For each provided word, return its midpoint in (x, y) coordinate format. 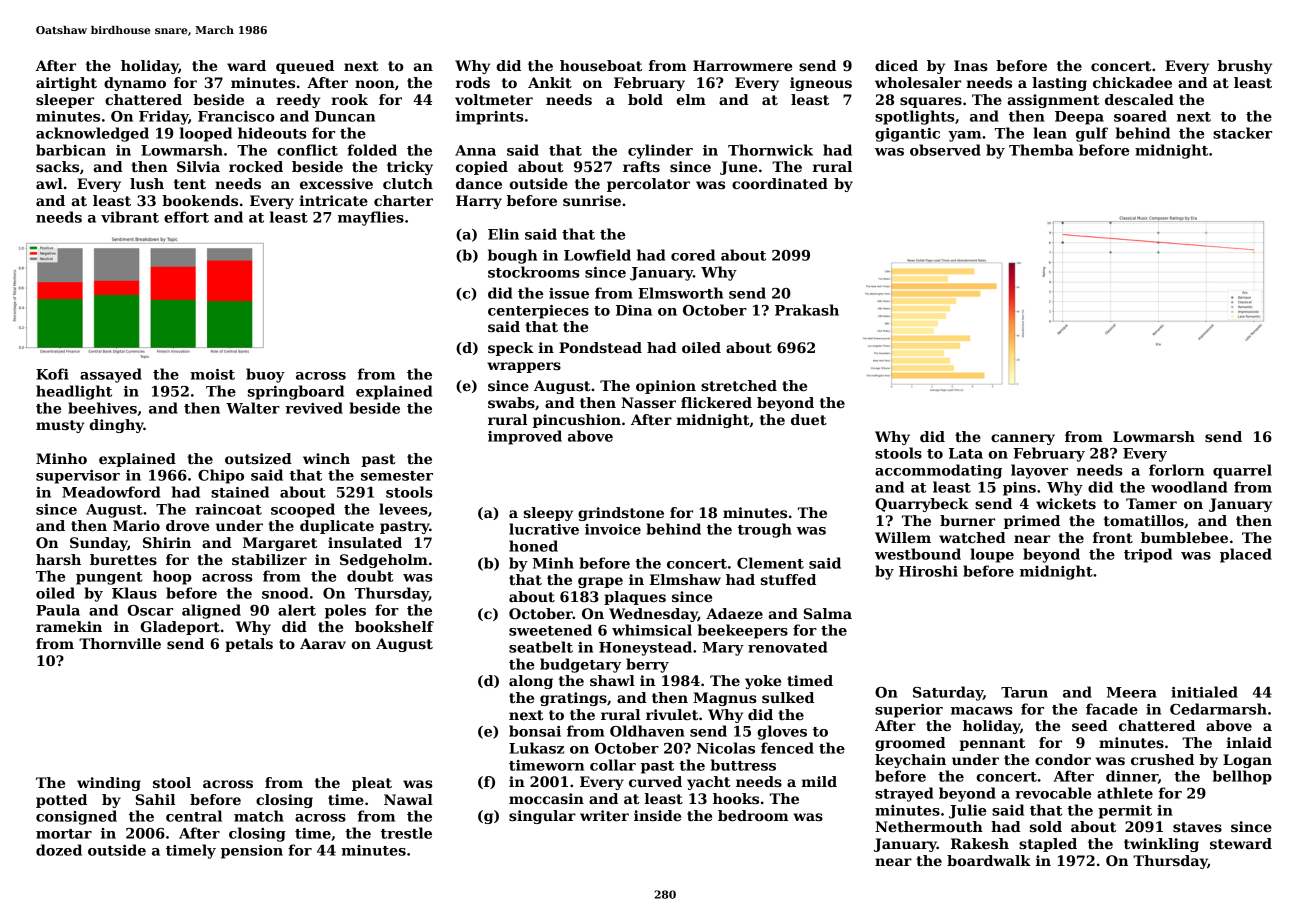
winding (109, 784)
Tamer (1151, 503)
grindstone (621, 514)
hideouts (272, 133)
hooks (736, 798)
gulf (1092, 134)
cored (693, 255)
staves (1197, 827)
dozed (59, 850)
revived (314, 408)
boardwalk (989, 860)
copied (482, 168)
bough (512, 256)
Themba (1041, 150)
